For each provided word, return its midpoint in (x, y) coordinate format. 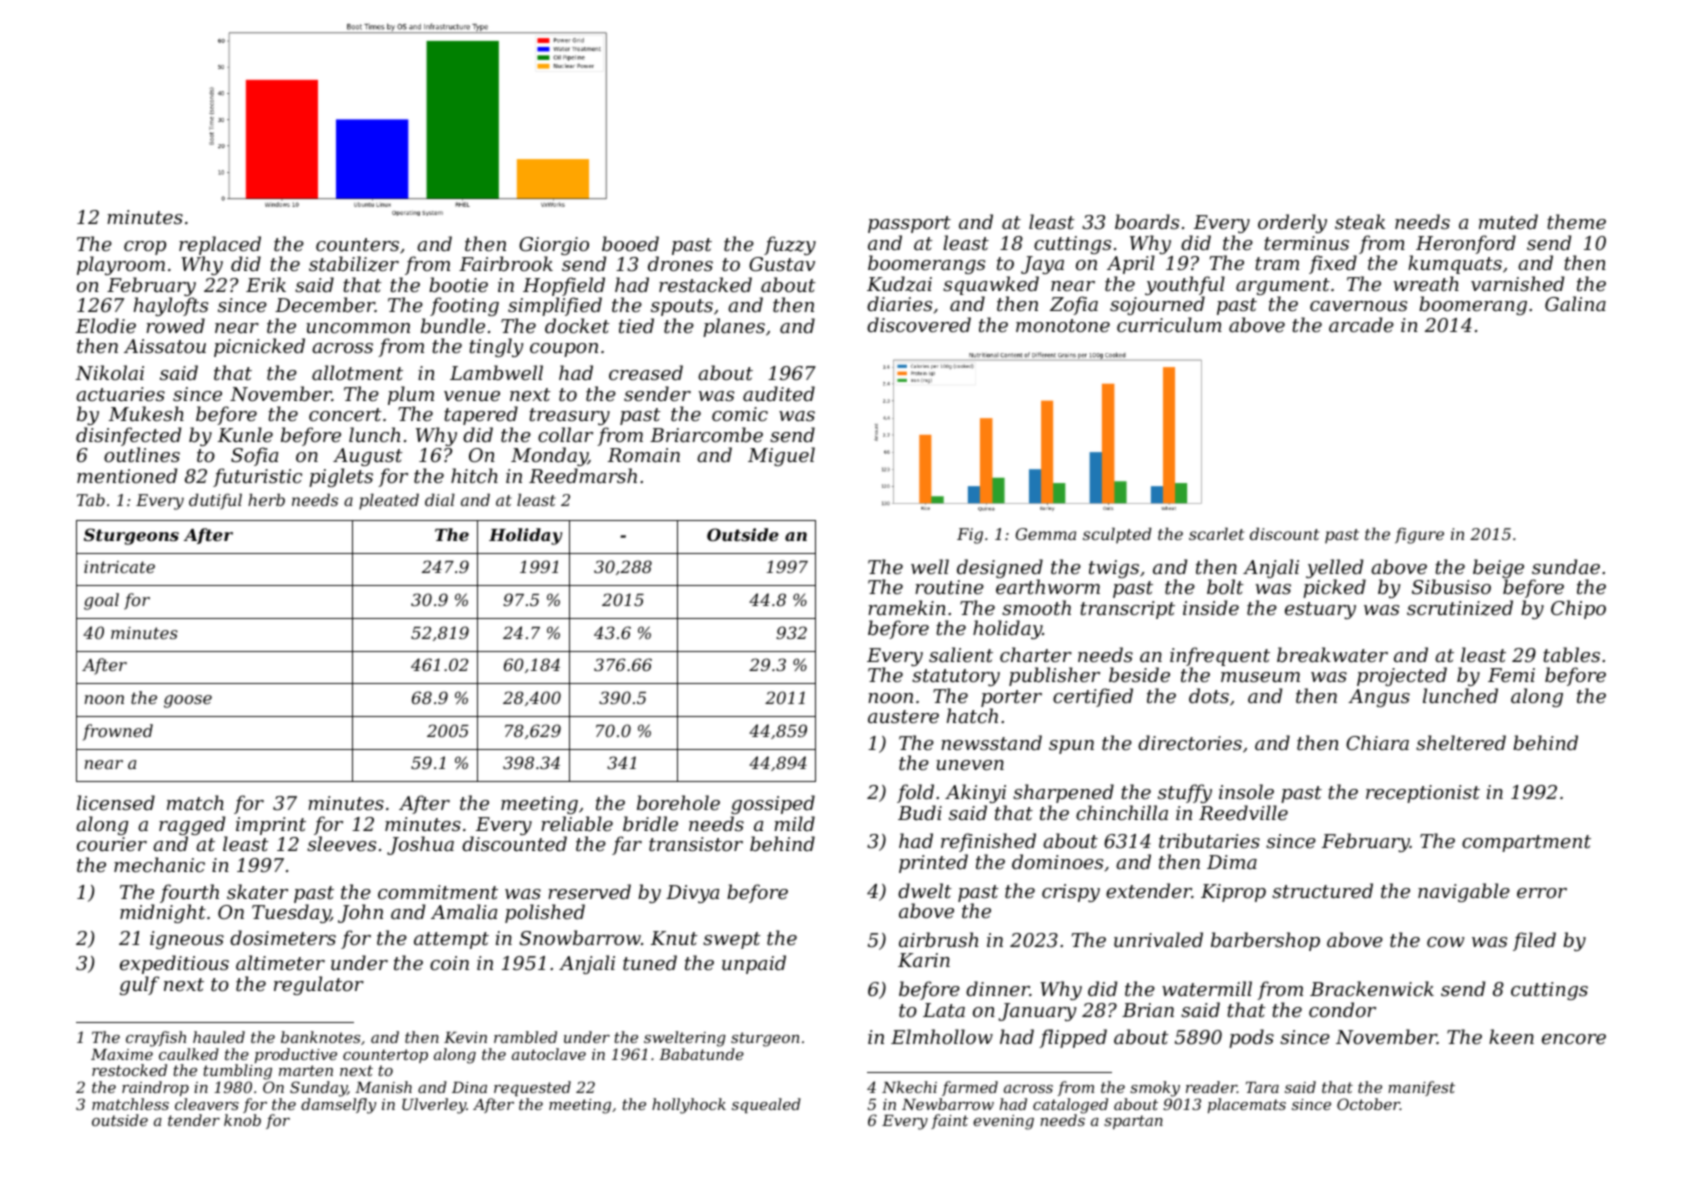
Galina (1575, 303)
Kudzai (899, 284)
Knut (674, 938)
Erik (266, 284)
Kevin (465, 1037)
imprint (271, 826)
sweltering (685, 1039)
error (1542, 893)
